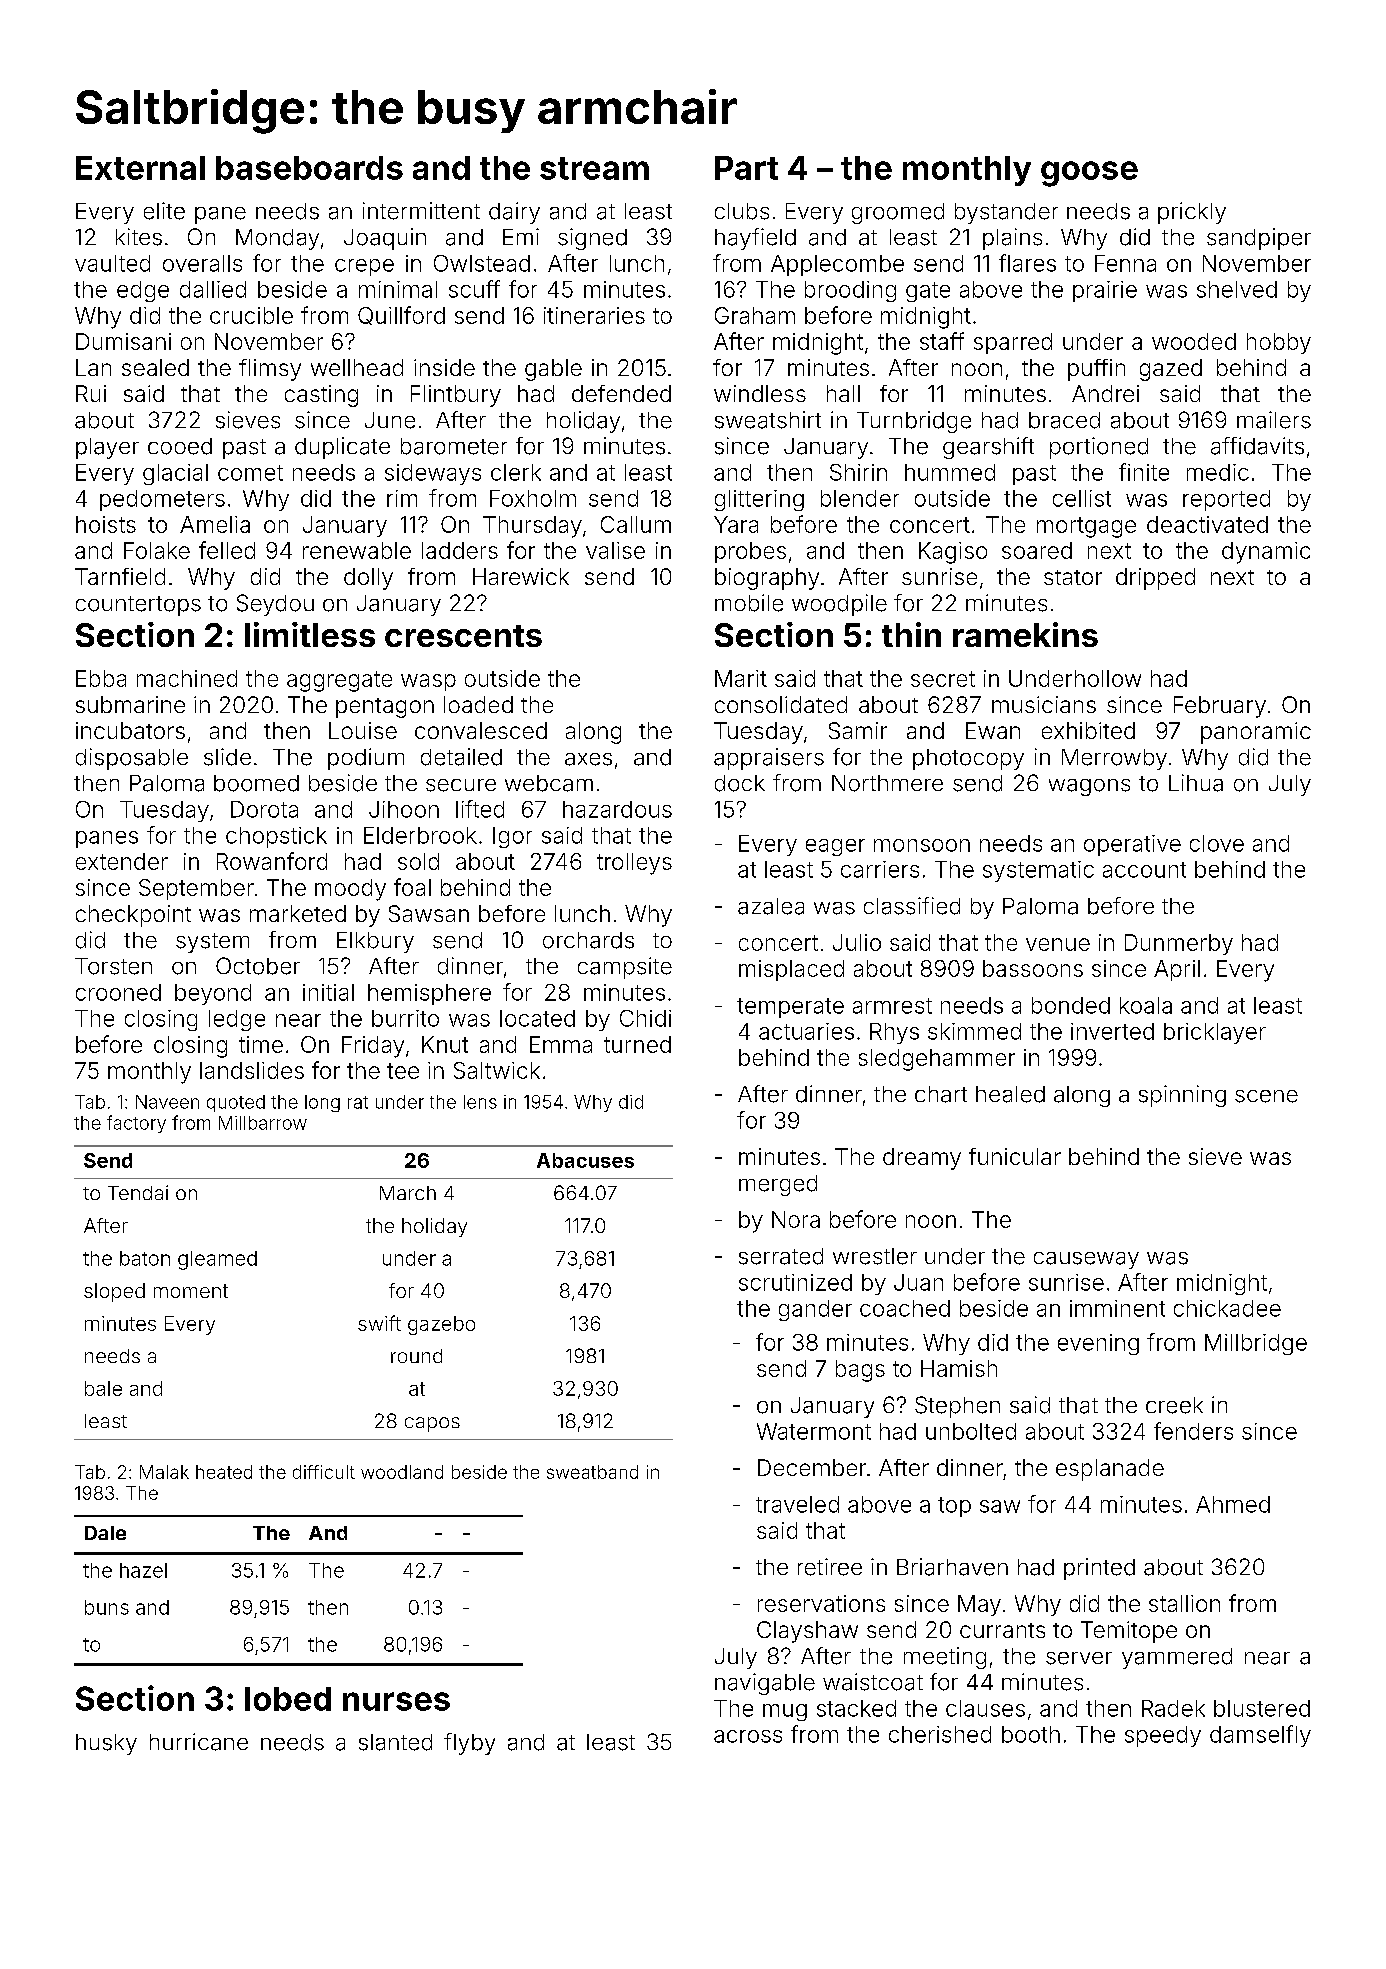 This screenshot has height=1969, width=1386. Describe the element at coordinates (585, 1160) in the screenshot. I see `Abacuses` at that location.
